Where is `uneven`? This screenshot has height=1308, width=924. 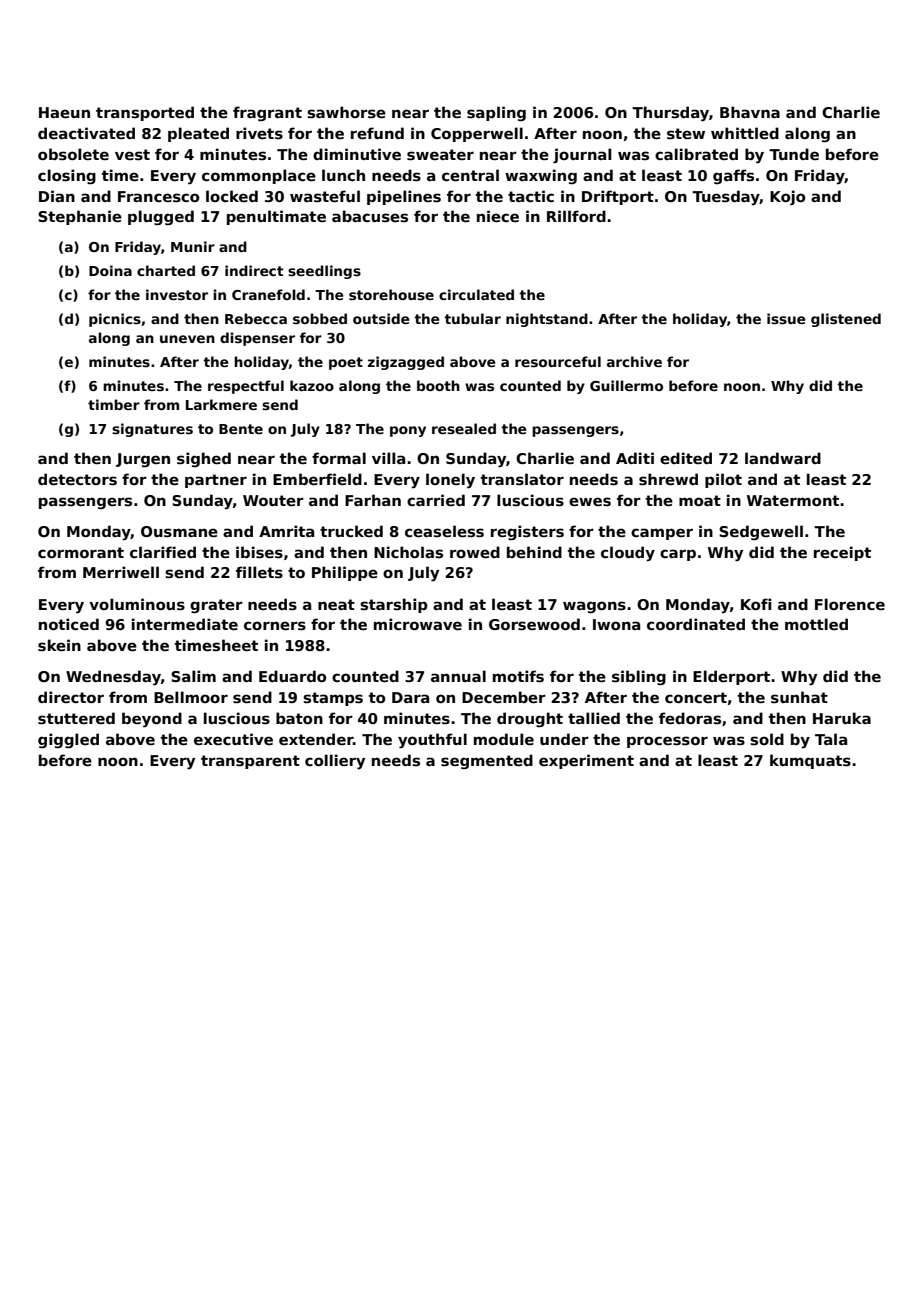
uneven is located at coordinates (187, 339).
